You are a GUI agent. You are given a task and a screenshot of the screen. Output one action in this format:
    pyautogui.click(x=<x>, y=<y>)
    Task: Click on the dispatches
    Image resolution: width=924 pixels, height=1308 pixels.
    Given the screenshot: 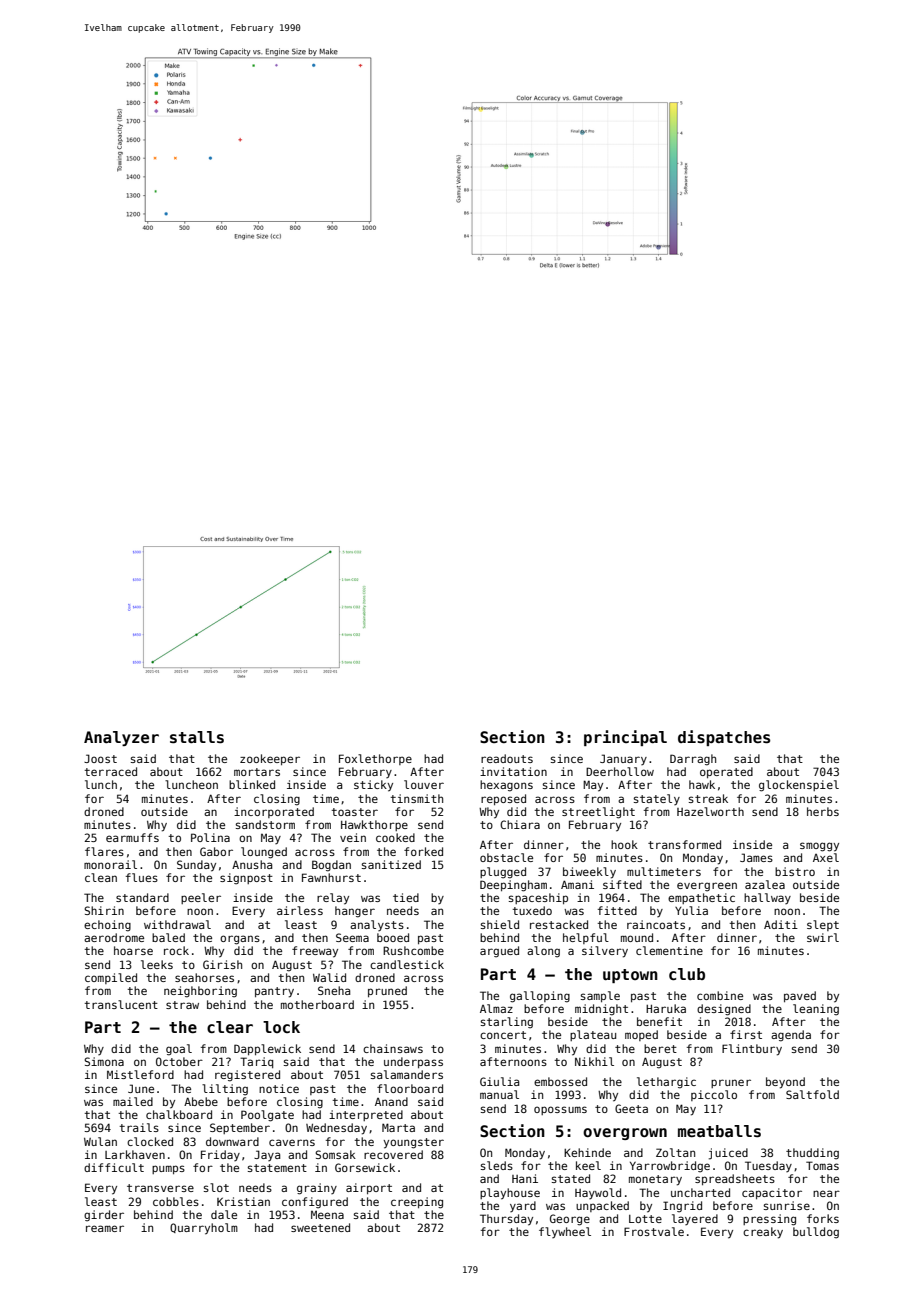 What is the action you would take?
    pyautogui.click(x=724, y=738)
